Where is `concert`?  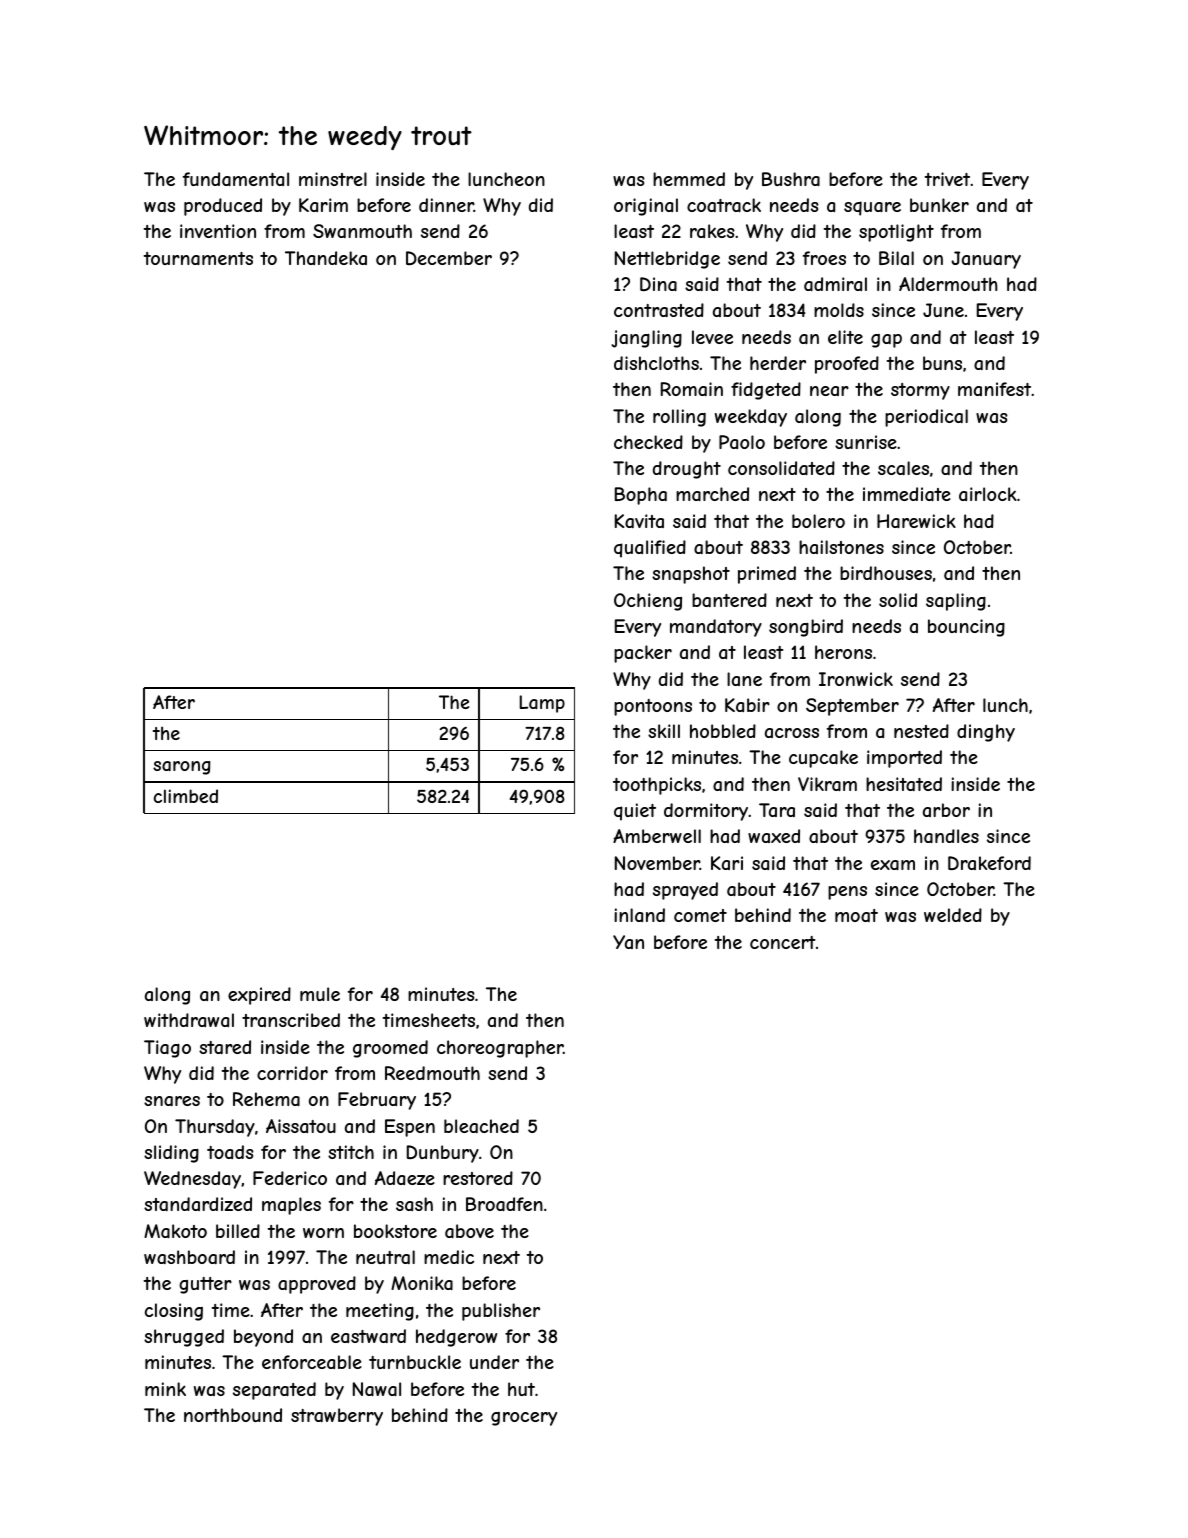
concert is located at coordinates (782, 942).
